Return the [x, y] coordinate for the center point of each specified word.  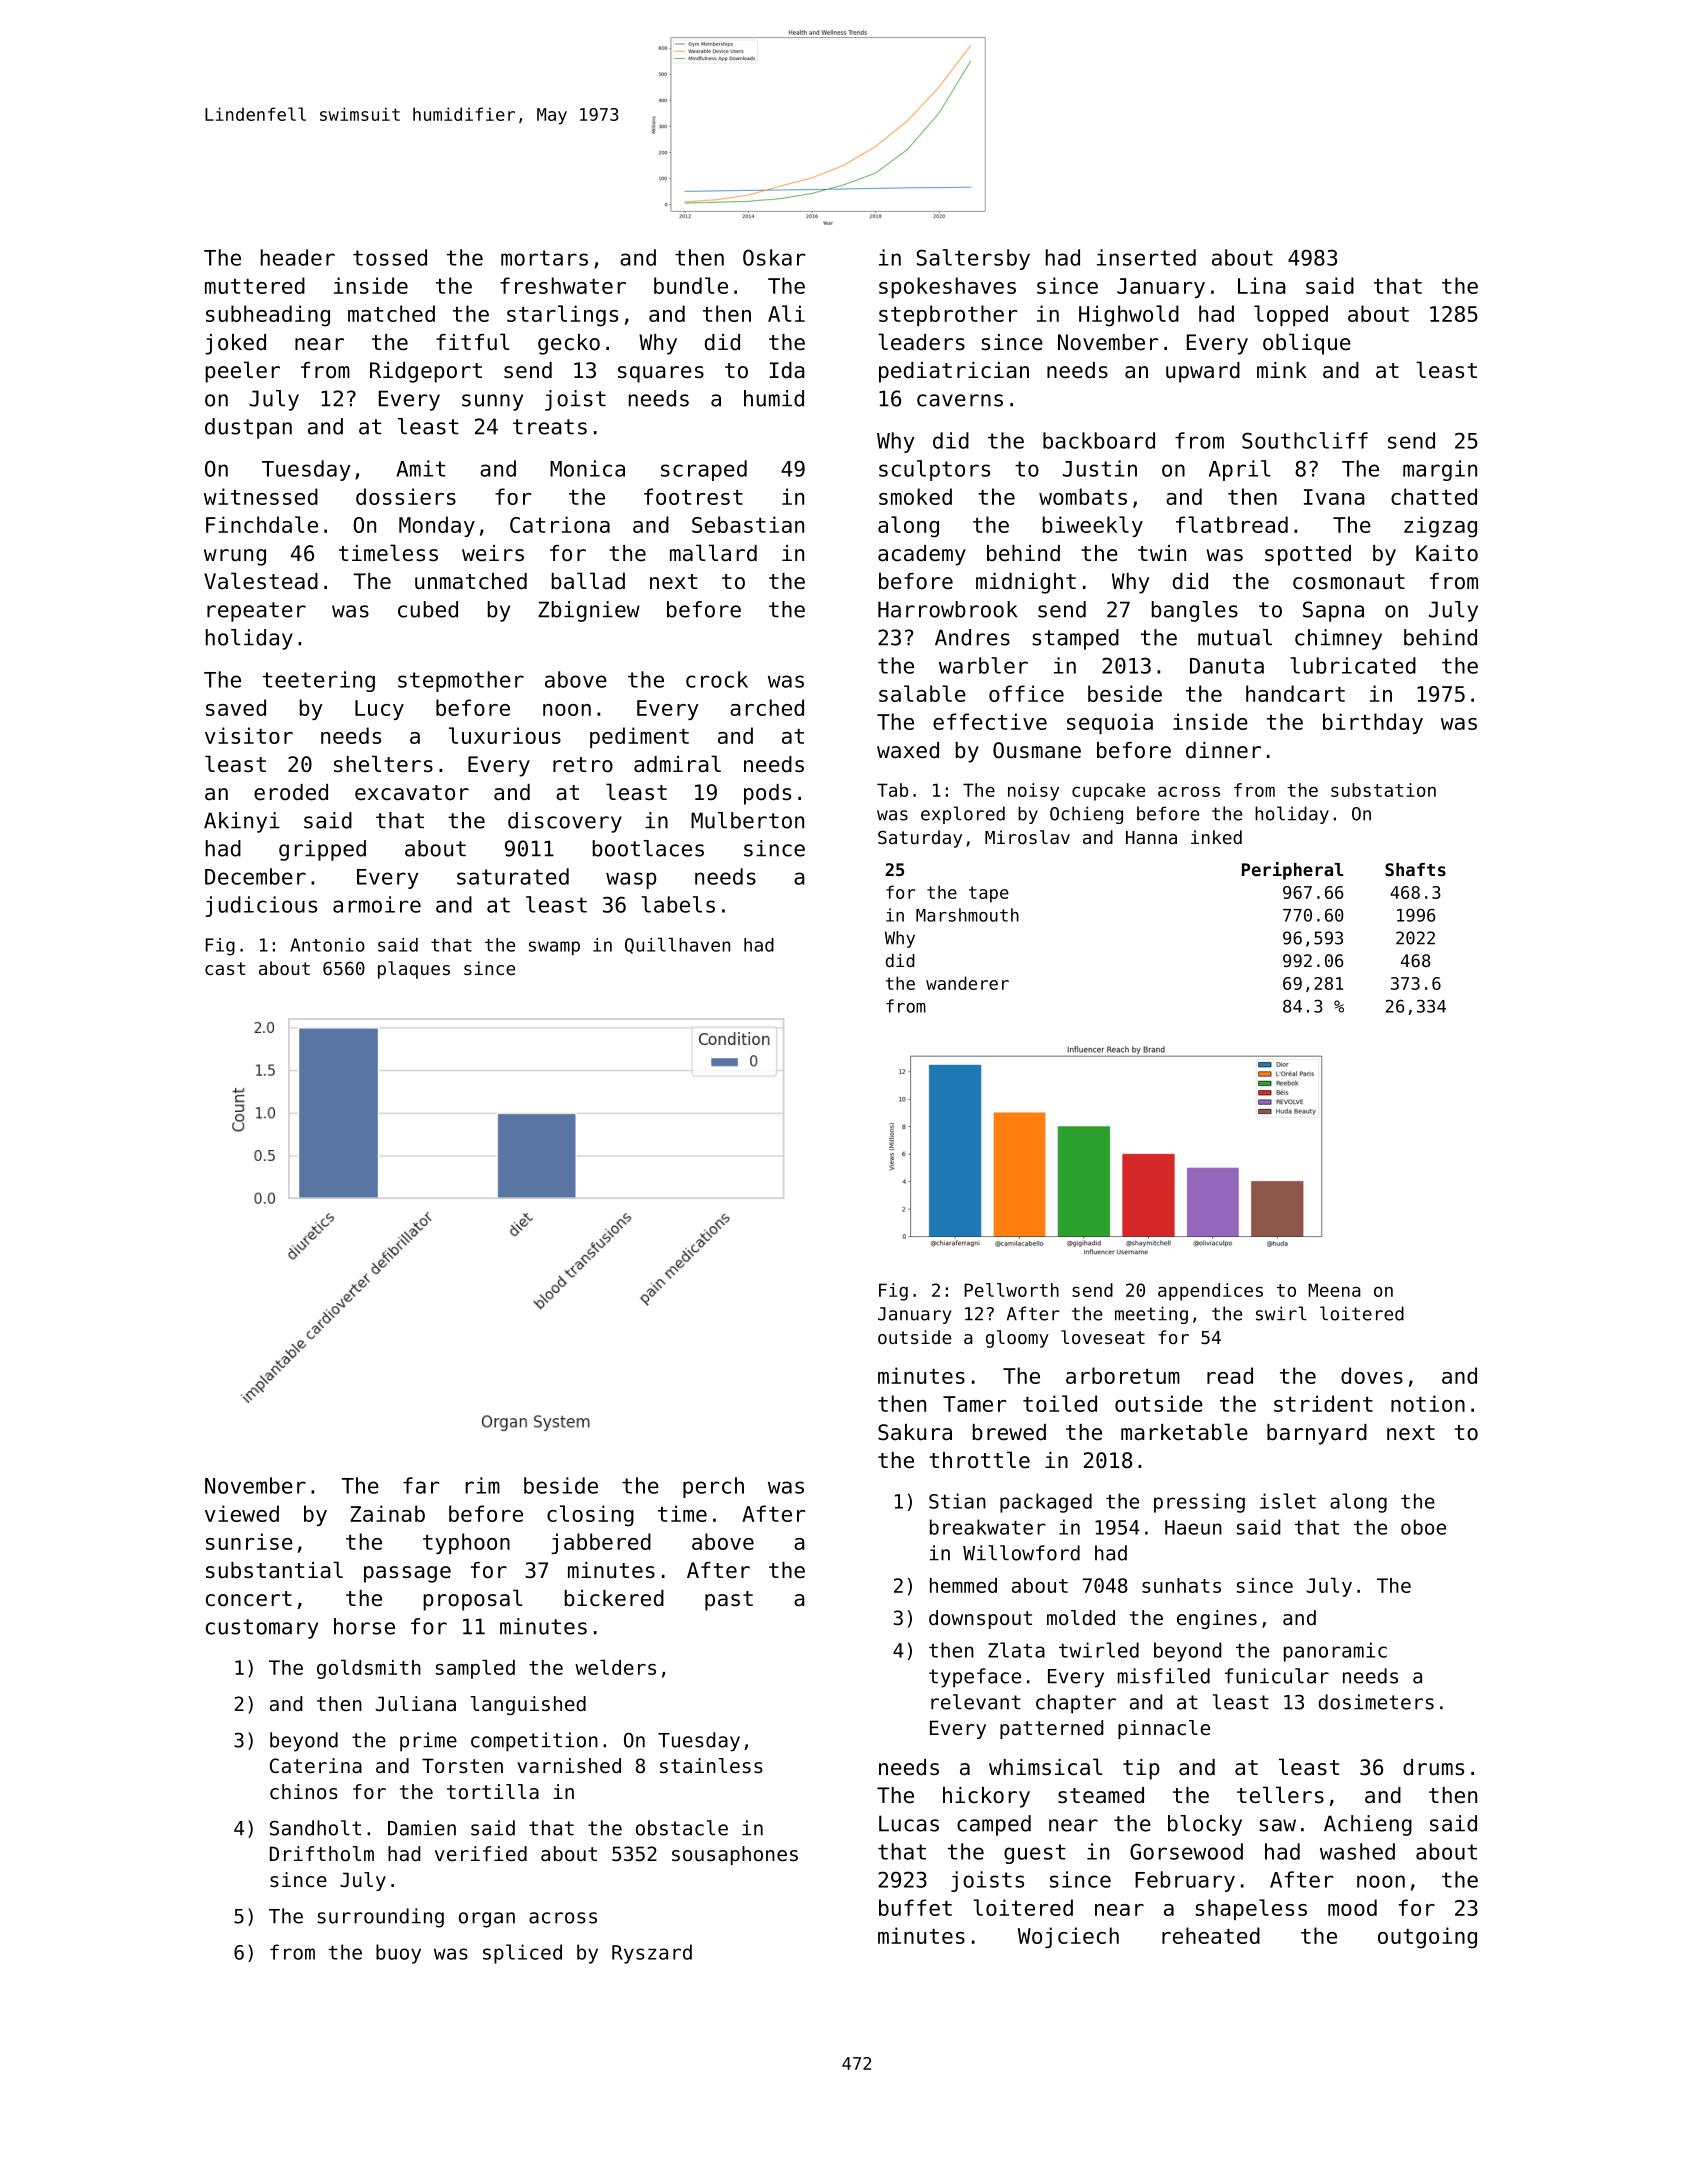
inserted [1146, 257]
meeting [1151, 1315]
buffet [915, 1907]
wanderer [967, 983]
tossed [390, 257]
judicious [261, 906]
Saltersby [973, 259]
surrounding [381, 1918]
